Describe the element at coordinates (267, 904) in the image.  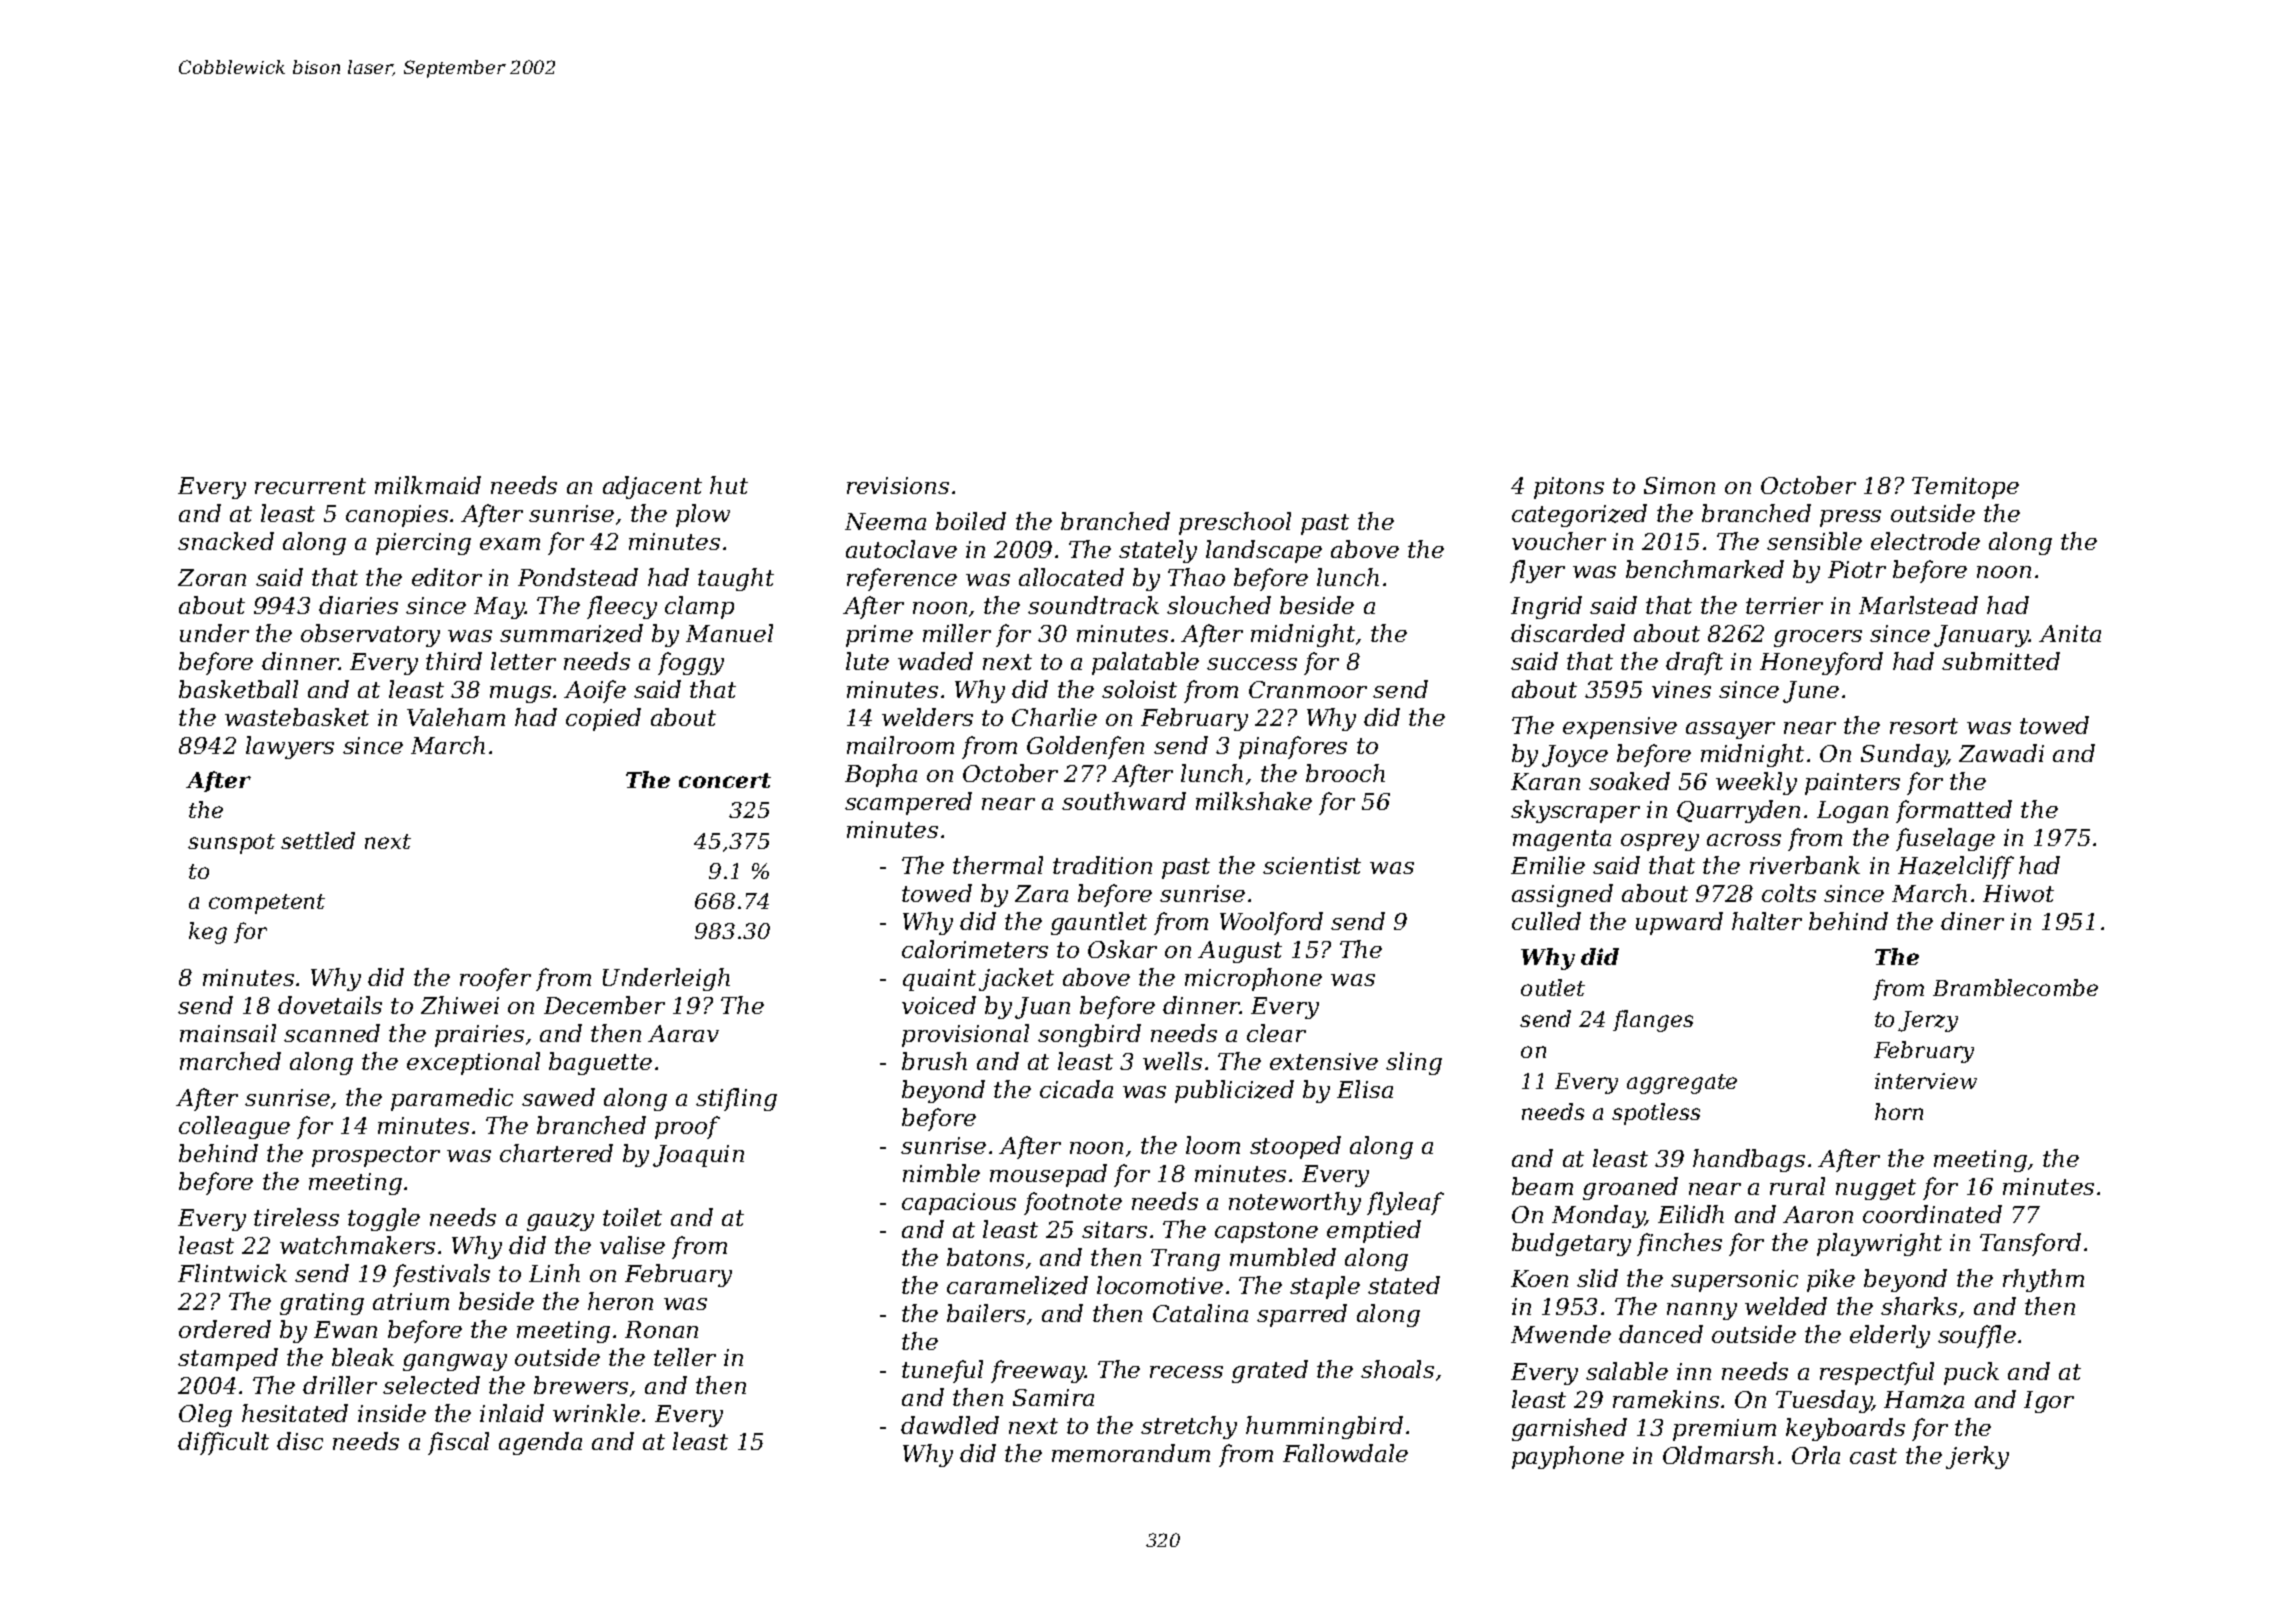
I see `competent` at that location.
